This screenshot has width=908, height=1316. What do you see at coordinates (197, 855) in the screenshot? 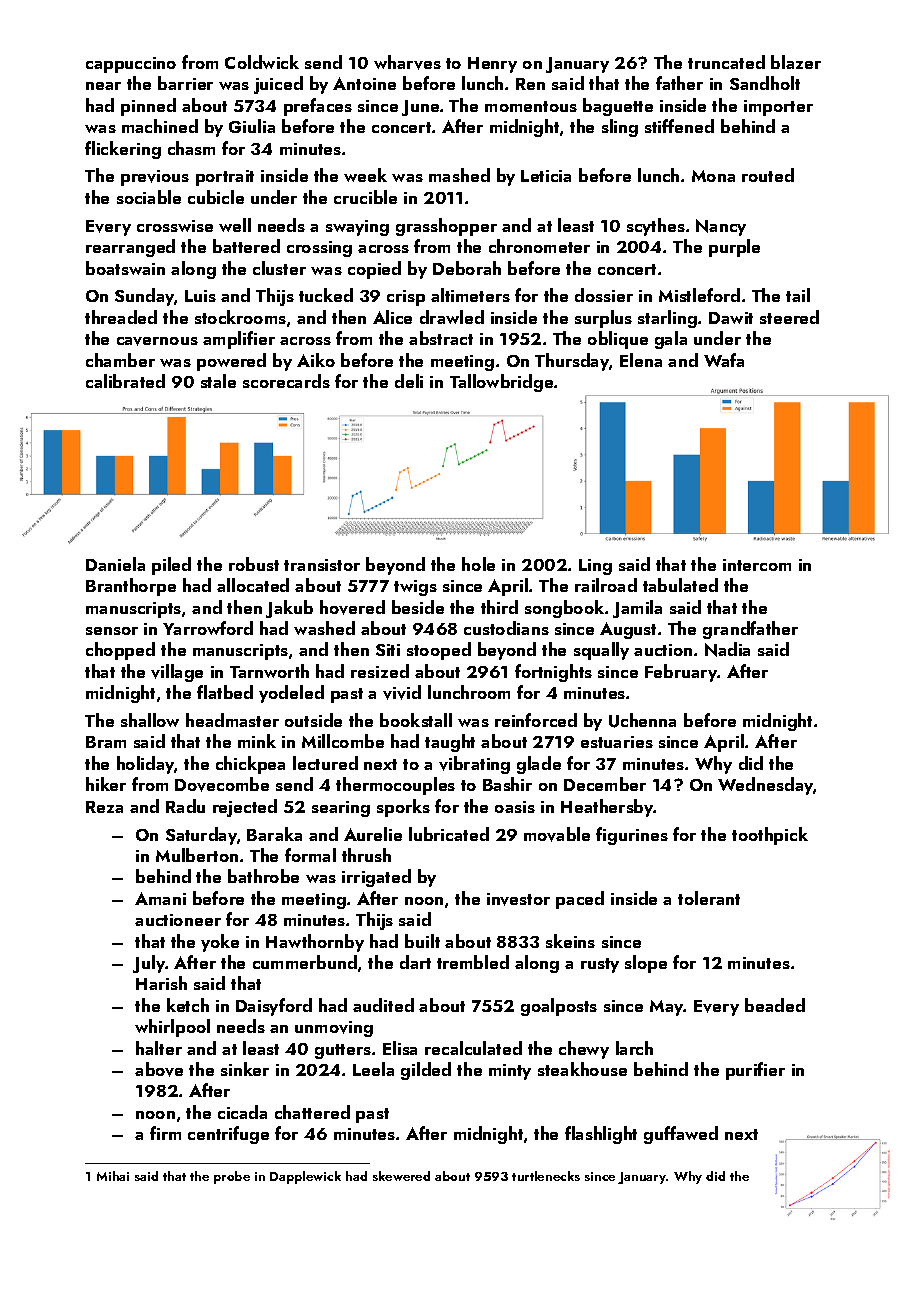
I see `Mulberton` at bounding box center [197, 855].
